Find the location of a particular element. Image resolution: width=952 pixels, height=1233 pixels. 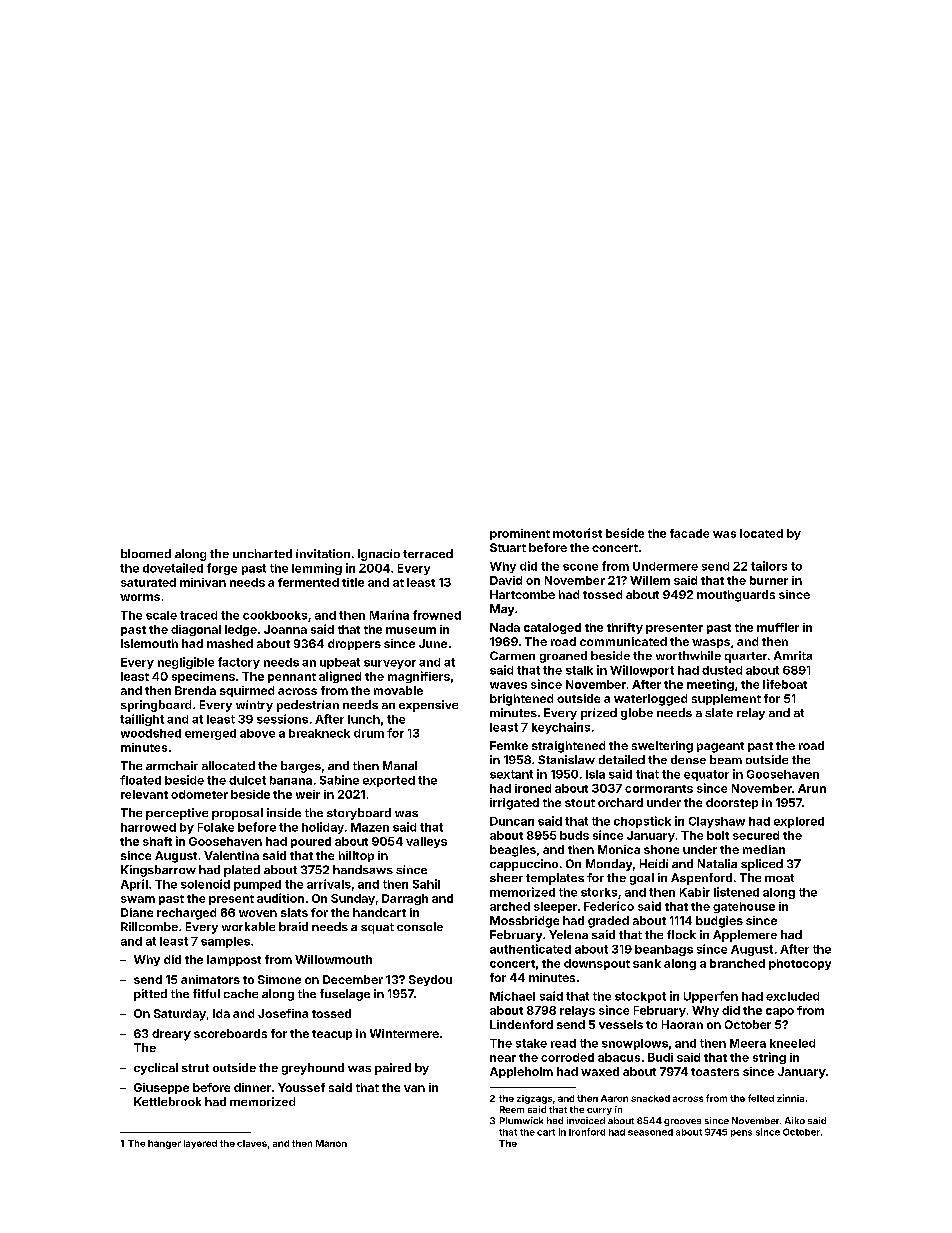

motorist is located at coordinates (577, 533).
